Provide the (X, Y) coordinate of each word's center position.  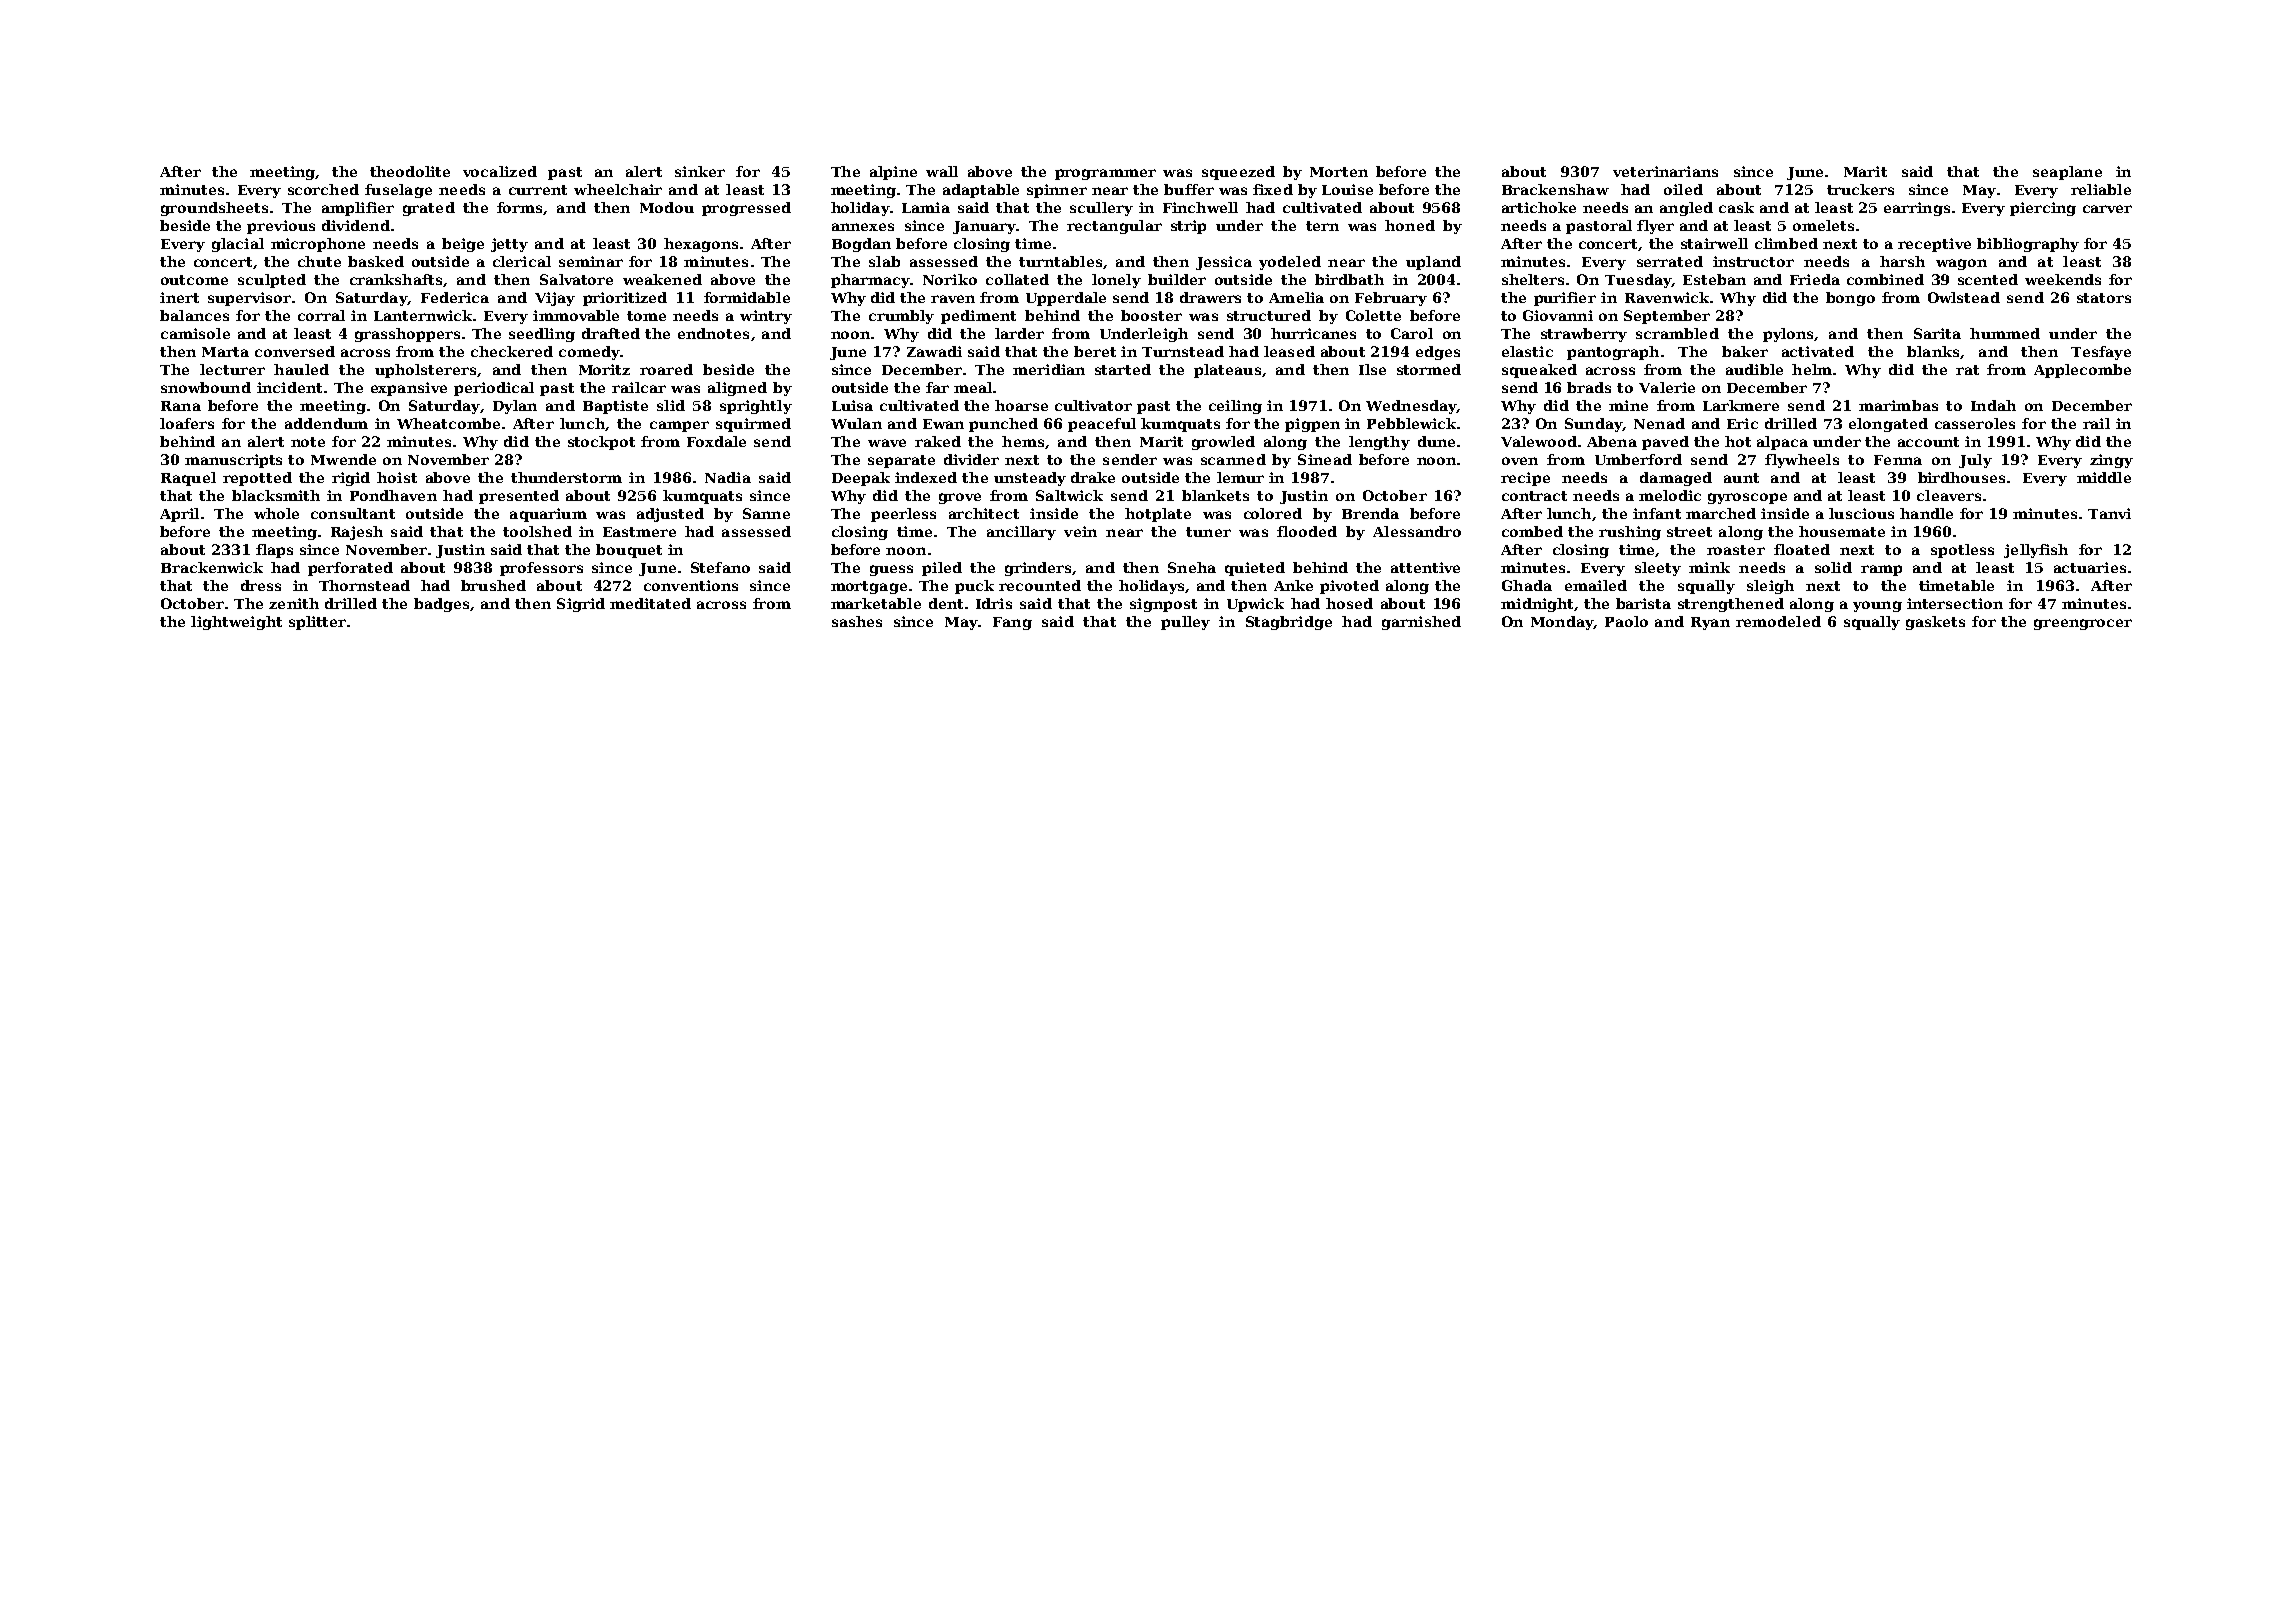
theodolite (410, 171)
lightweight (236, 623)
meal (973, 387)
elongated (1888, 425)
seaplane (2067, 173)
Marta (225, 352)
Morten (1339, 172)
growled (1223, 443)
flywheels (1802, 461)
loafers (187, 423)
